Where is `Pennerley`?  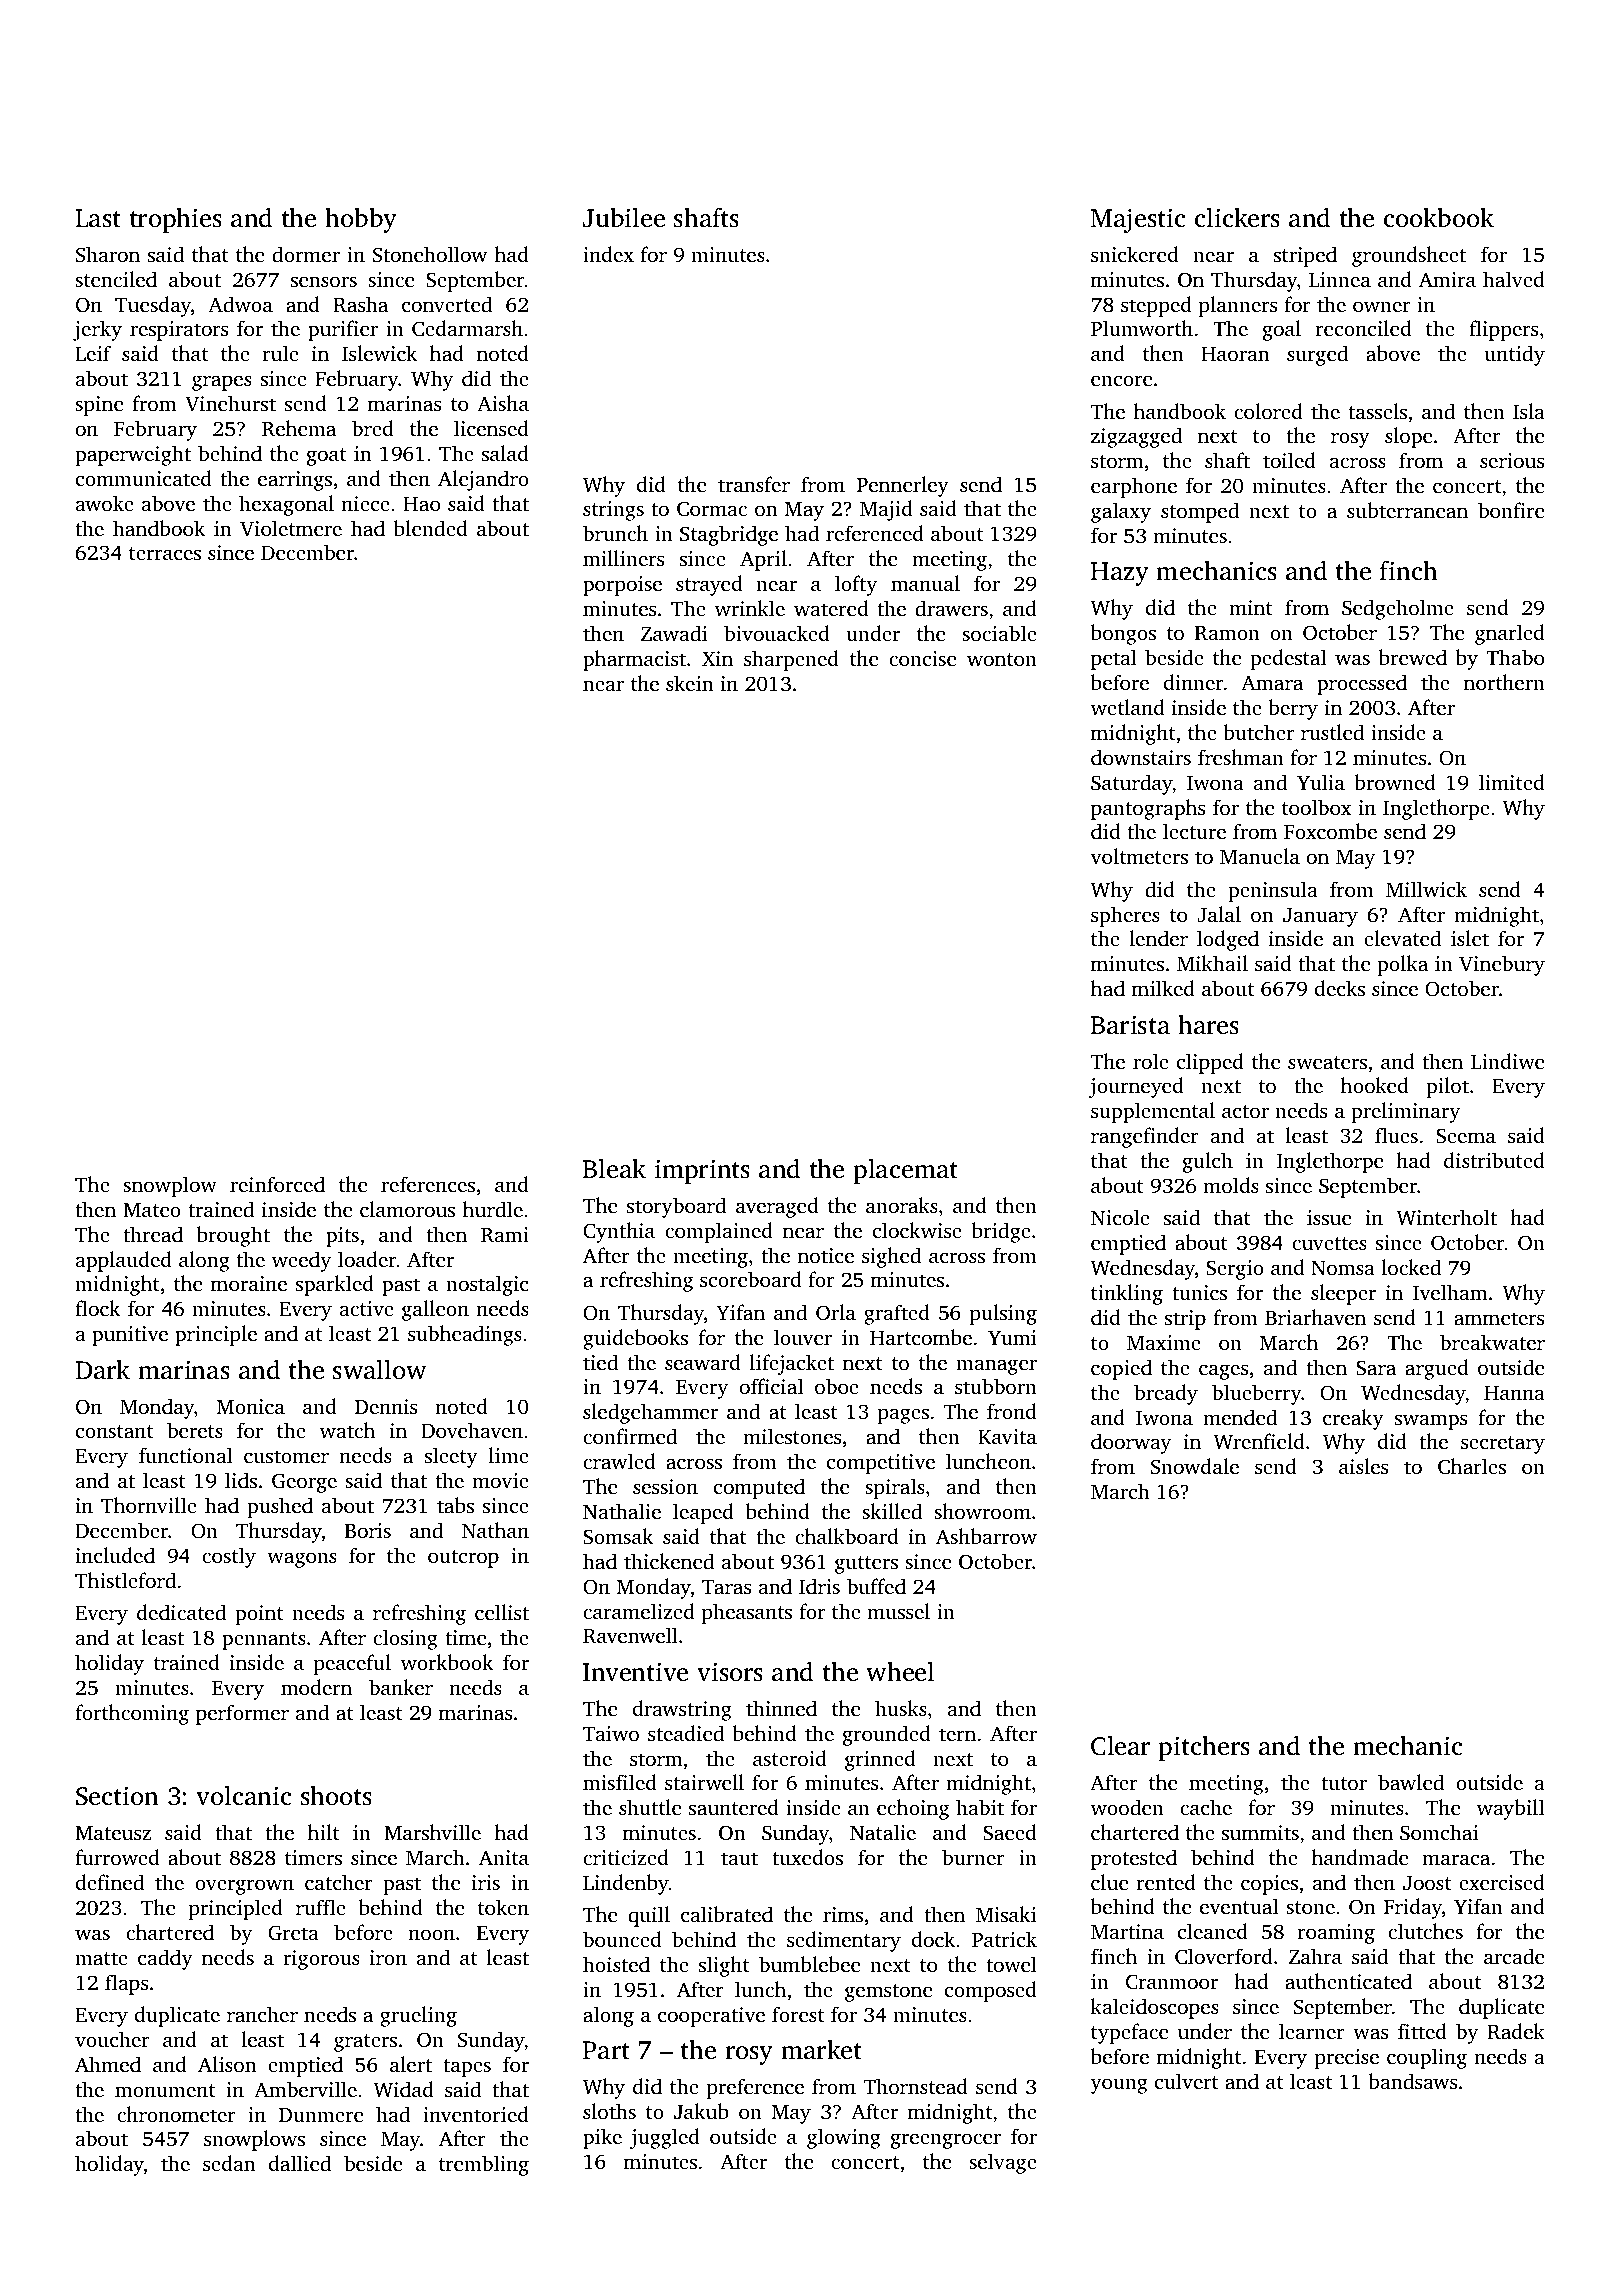
Pennerley is located at coordinates (903, 486).
